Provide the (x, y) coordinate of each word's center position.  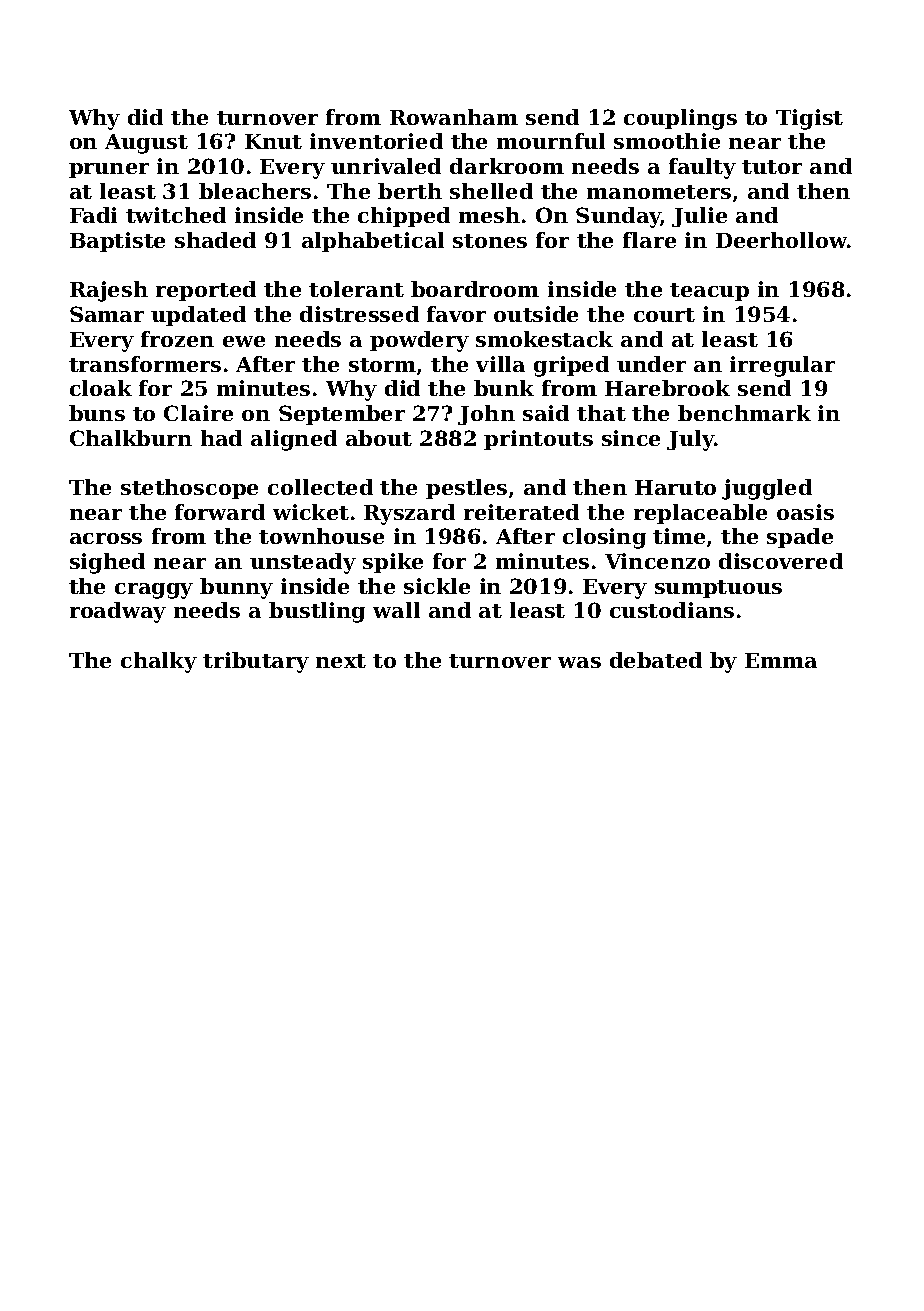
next (341, 661)
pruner (109, 170)
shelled (491, 191)
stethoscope (189, 489)
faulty (702, 168)
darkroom (507, 166)
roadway (118, 612)
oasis (805, 512)
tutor (772, 167)
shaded (215, 240)
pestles (466, 489)
